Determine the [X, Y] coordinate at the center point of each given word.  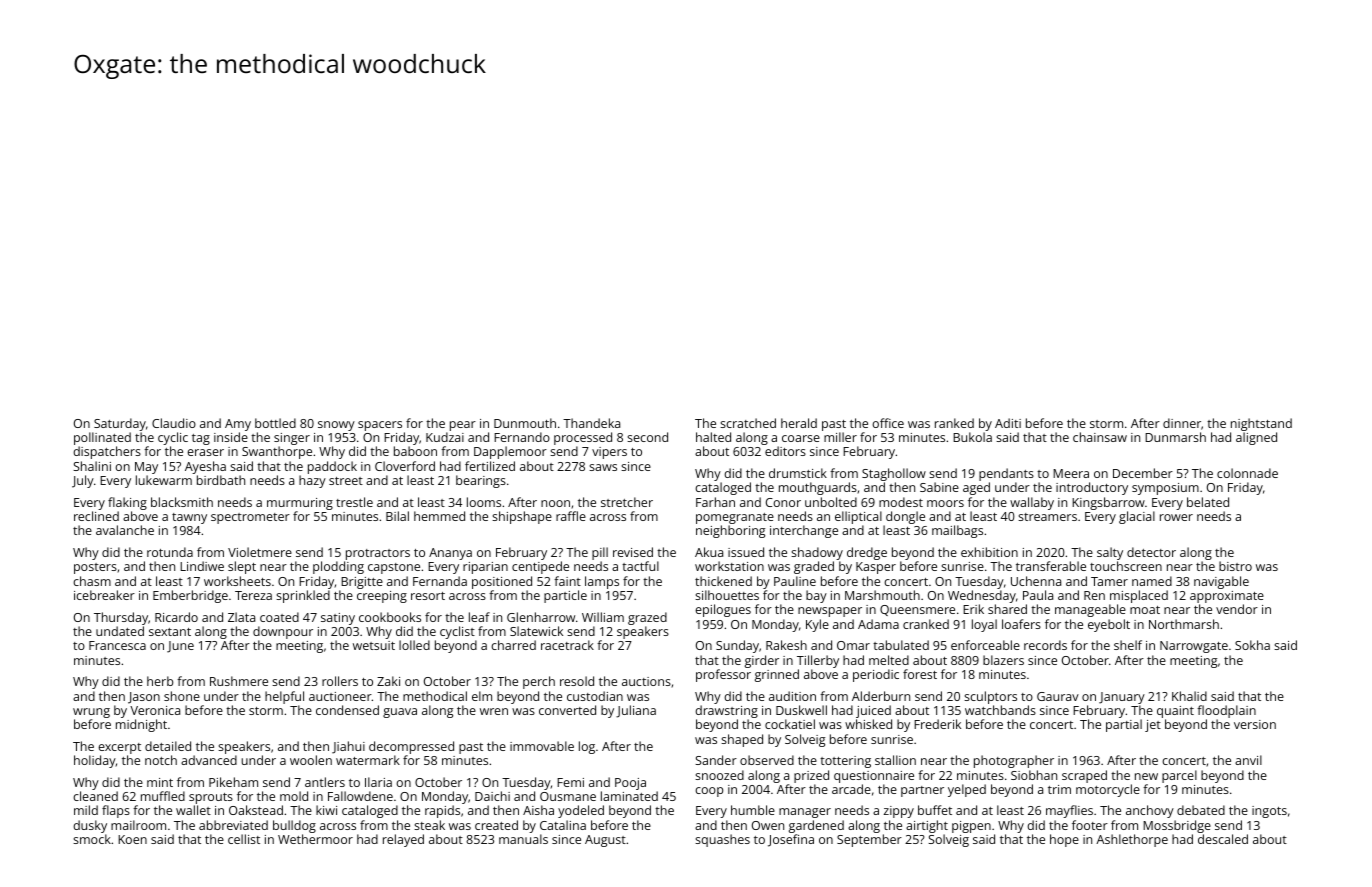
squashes [722, 840]
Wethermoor [315, 839]
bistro [1235, 566]
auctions [646, 681]
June [180, 647]
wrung [91, 713]
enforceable [985, 645]
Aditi [1008, 423]
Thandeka [591, 423]
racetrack [567, 645]
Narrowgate [1194, 647]
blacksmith [182, 502]
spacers [380, 426]
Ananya [450, 554]
